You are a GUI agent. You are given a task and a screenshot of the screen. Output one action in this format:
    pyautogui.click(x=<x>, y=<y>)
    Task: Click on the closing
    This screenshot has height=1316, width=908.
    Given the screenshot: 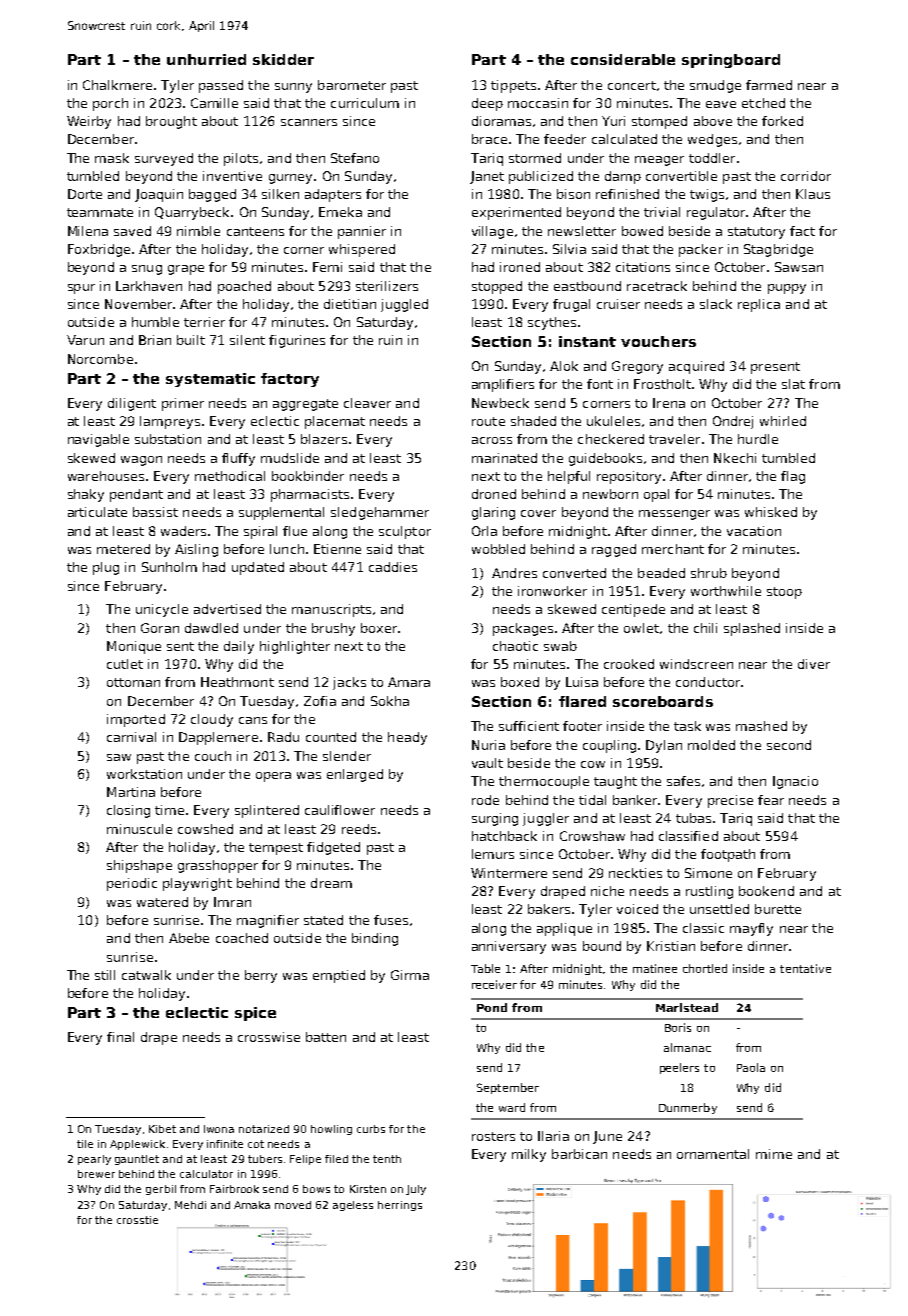 What is the action you would take?
    pyautogui.click(x=128, y=811)
